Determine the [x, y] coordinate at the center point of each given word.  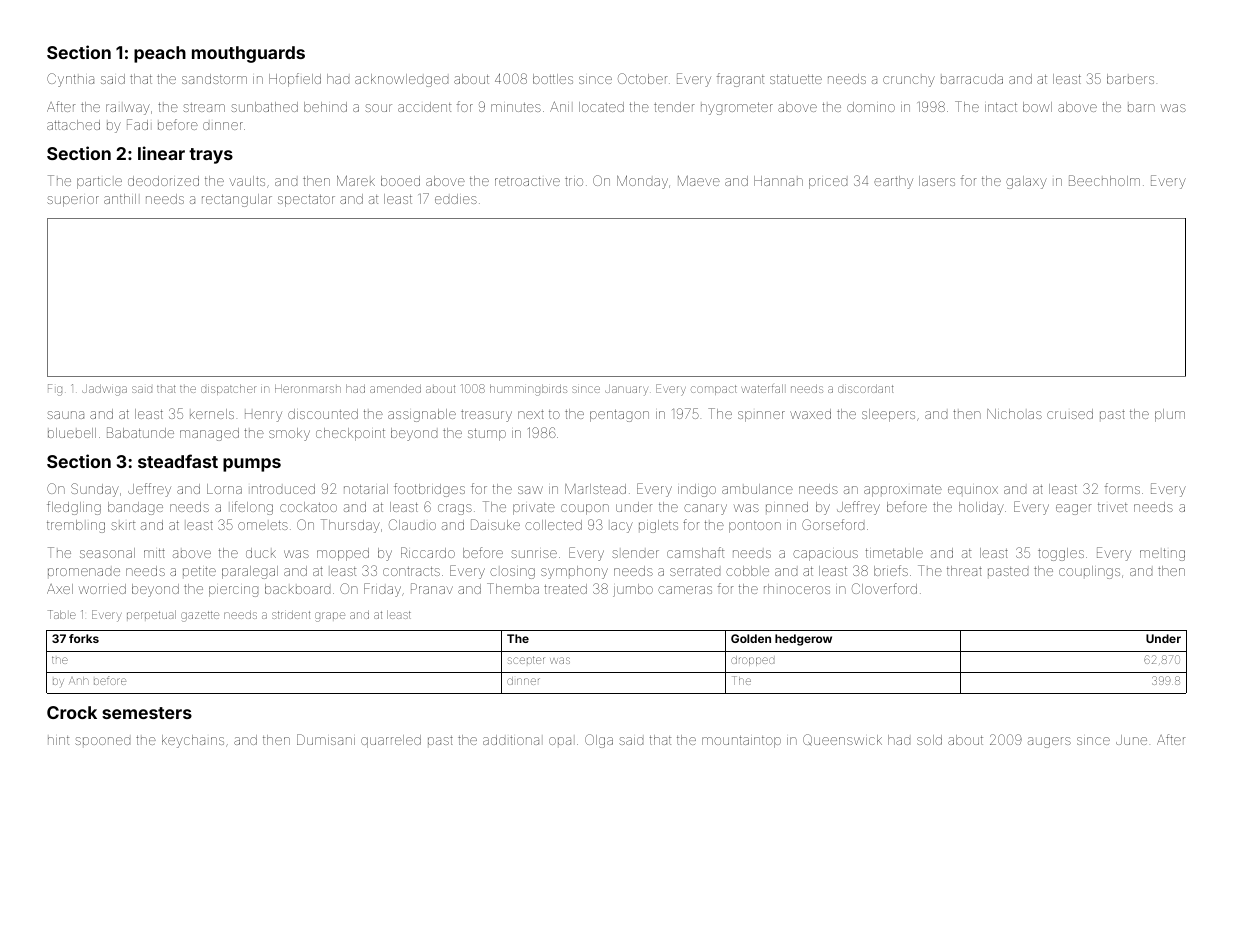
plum [1170, 415]
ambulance [757, 489]
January [626, 390]
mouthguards [248, 54]
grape [330, 617]
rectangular [237, 200]
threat [964, 571]
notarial [366, 489]
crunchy [909, 81]
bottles [553, 79]
